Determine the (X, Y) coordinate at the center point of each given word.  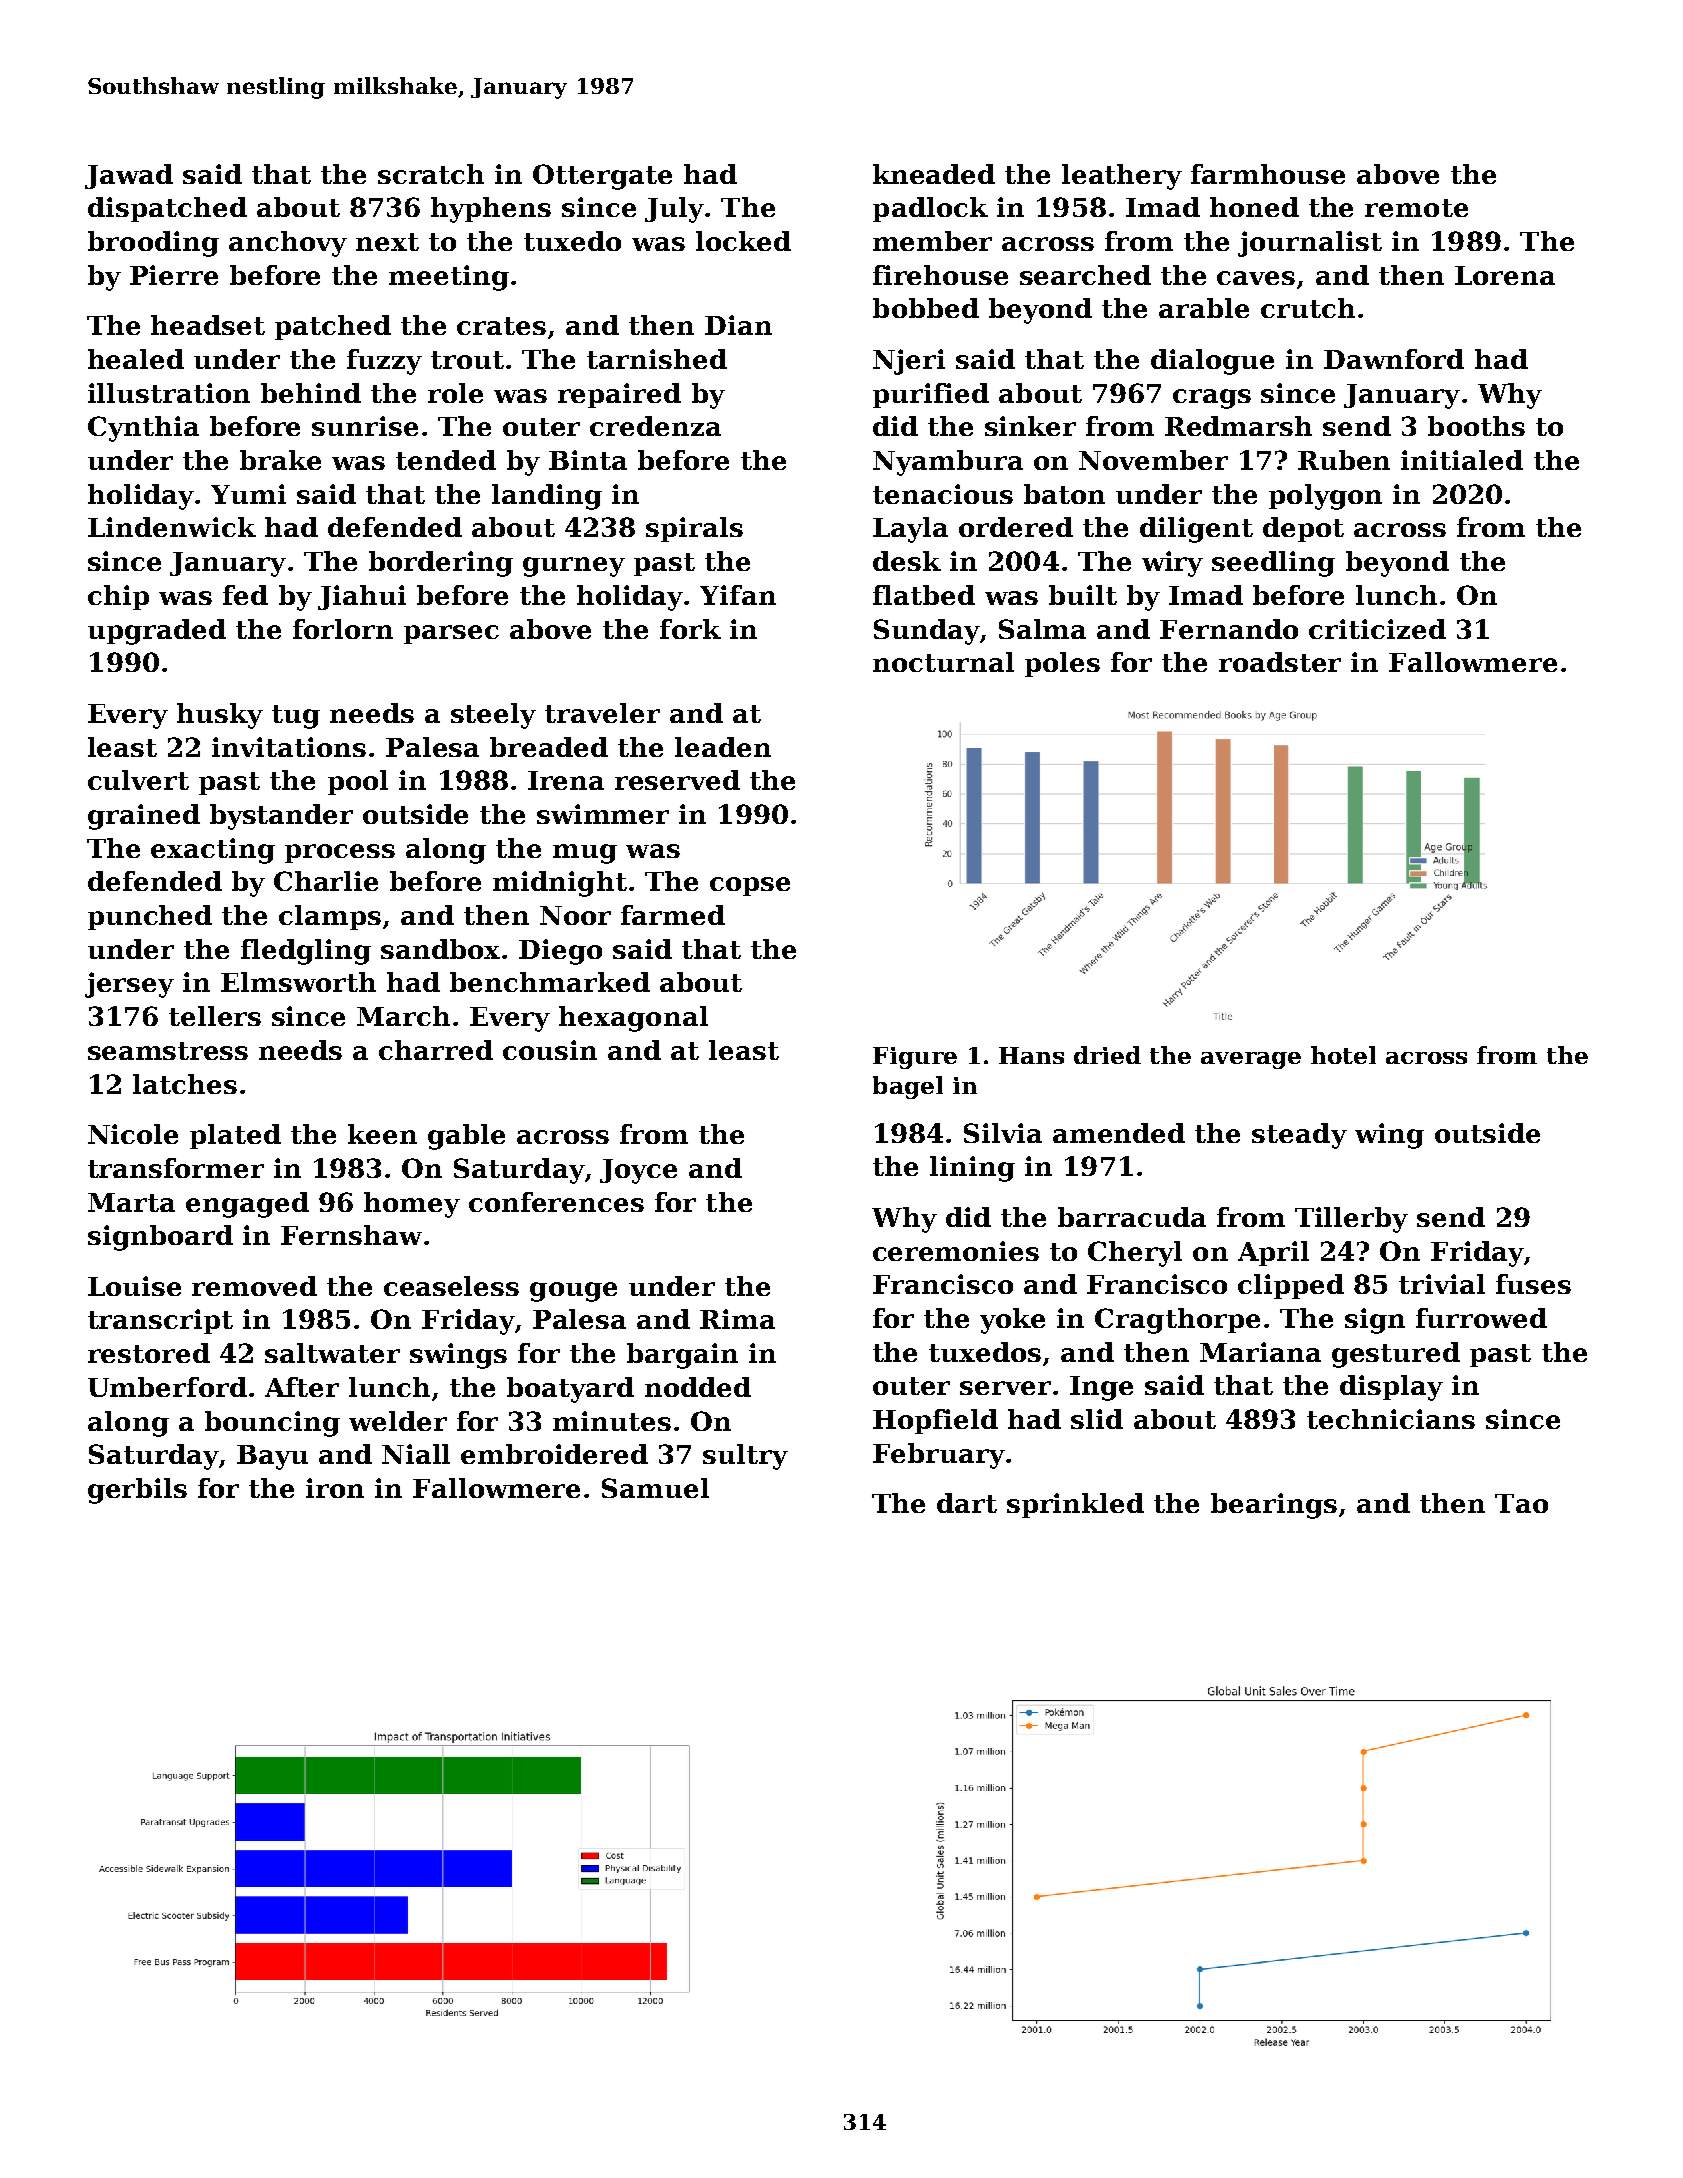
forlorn (343, 629)
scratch (431, 174)
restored (149, 1353)
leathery (1122, 177)
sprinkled (1075, 1505)
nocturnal (943, 662)
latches (185, 1084)
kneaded (934, 174)
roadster (1280, 662)
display (1391, 1388)
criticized (1377, 629)
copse (750, 886)
